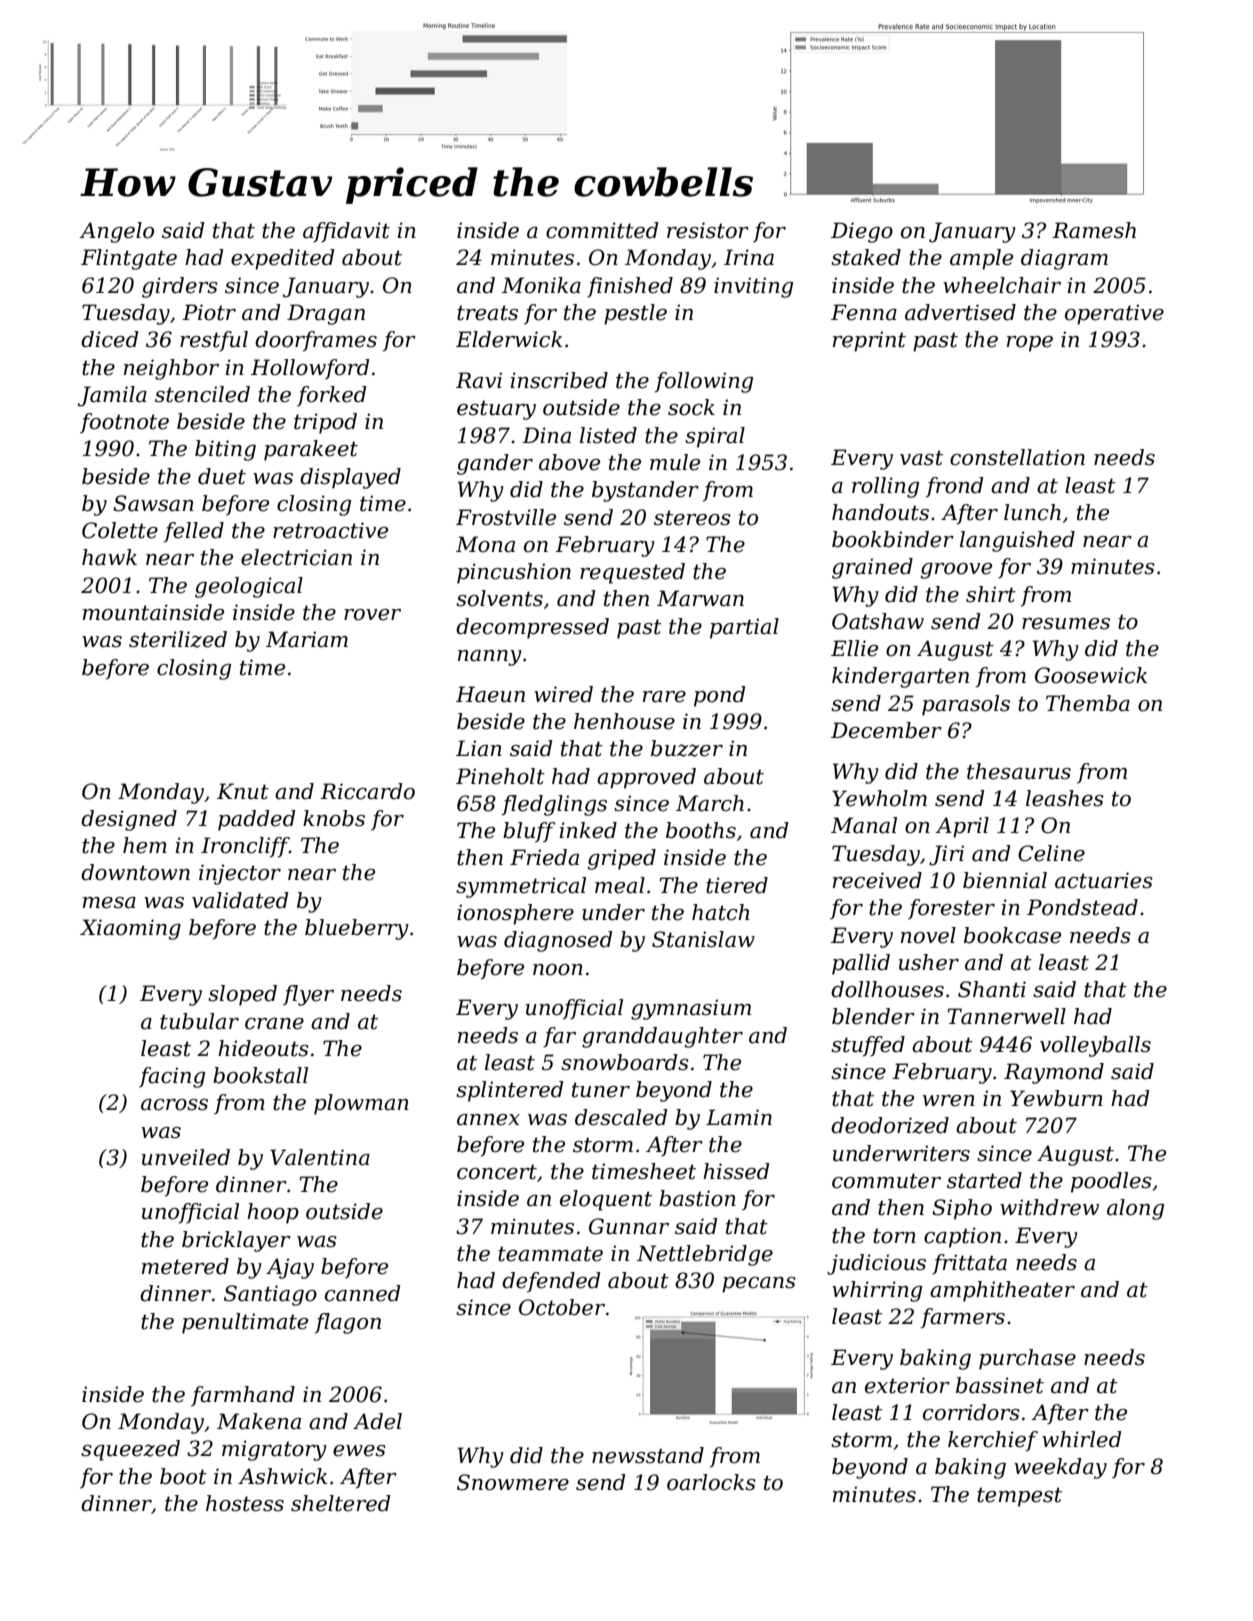  I want to click on operative, so click(1114, 314).
